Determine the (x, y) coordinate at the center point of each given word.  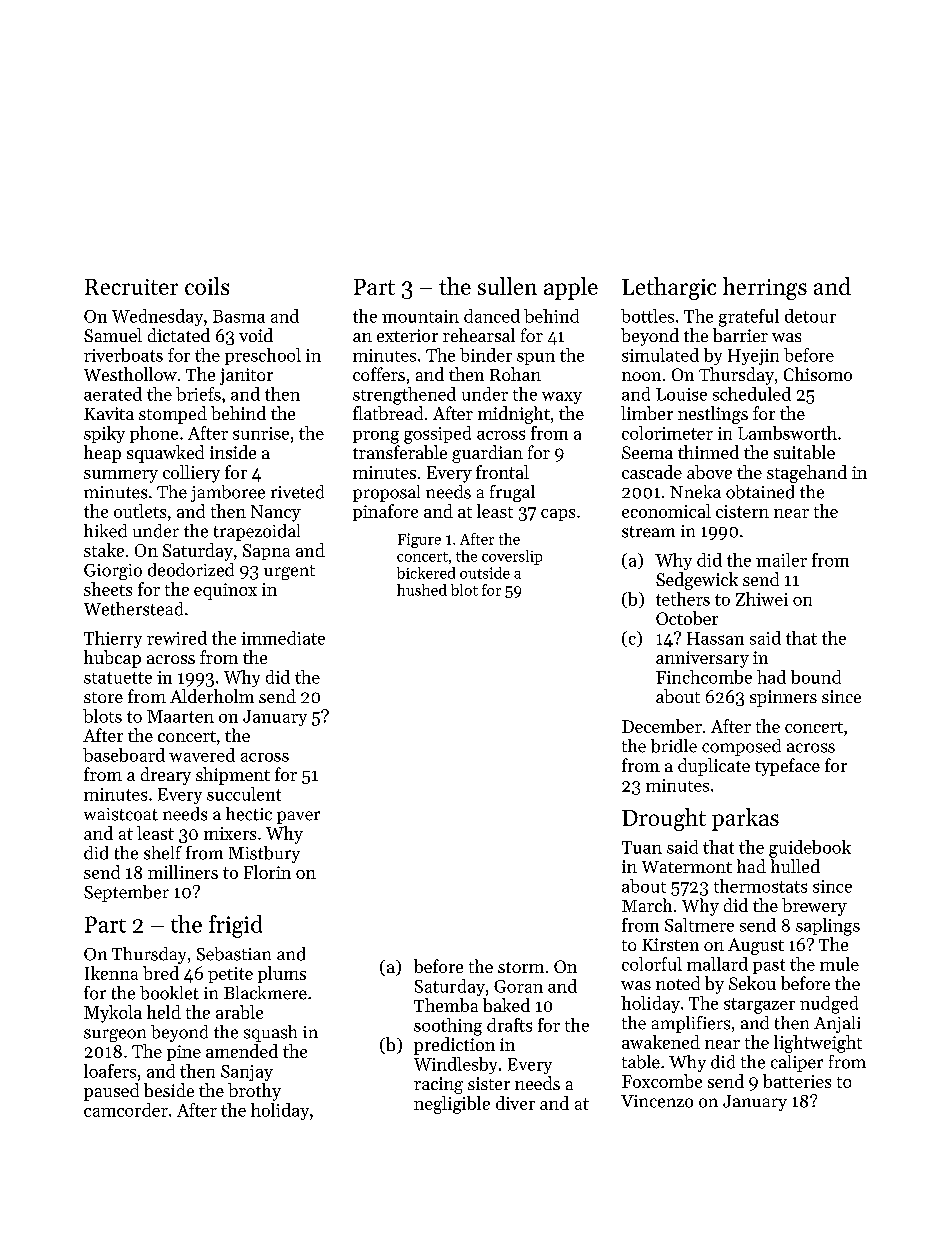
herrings (765, 288)
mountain (420, 316)
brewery (814, 907)
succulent (244, 794)
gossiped (437, 435)
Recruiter (131, 287)
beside (169, 1090)
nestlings (713, 415)
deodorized (191, 570)
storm (521, 967)
